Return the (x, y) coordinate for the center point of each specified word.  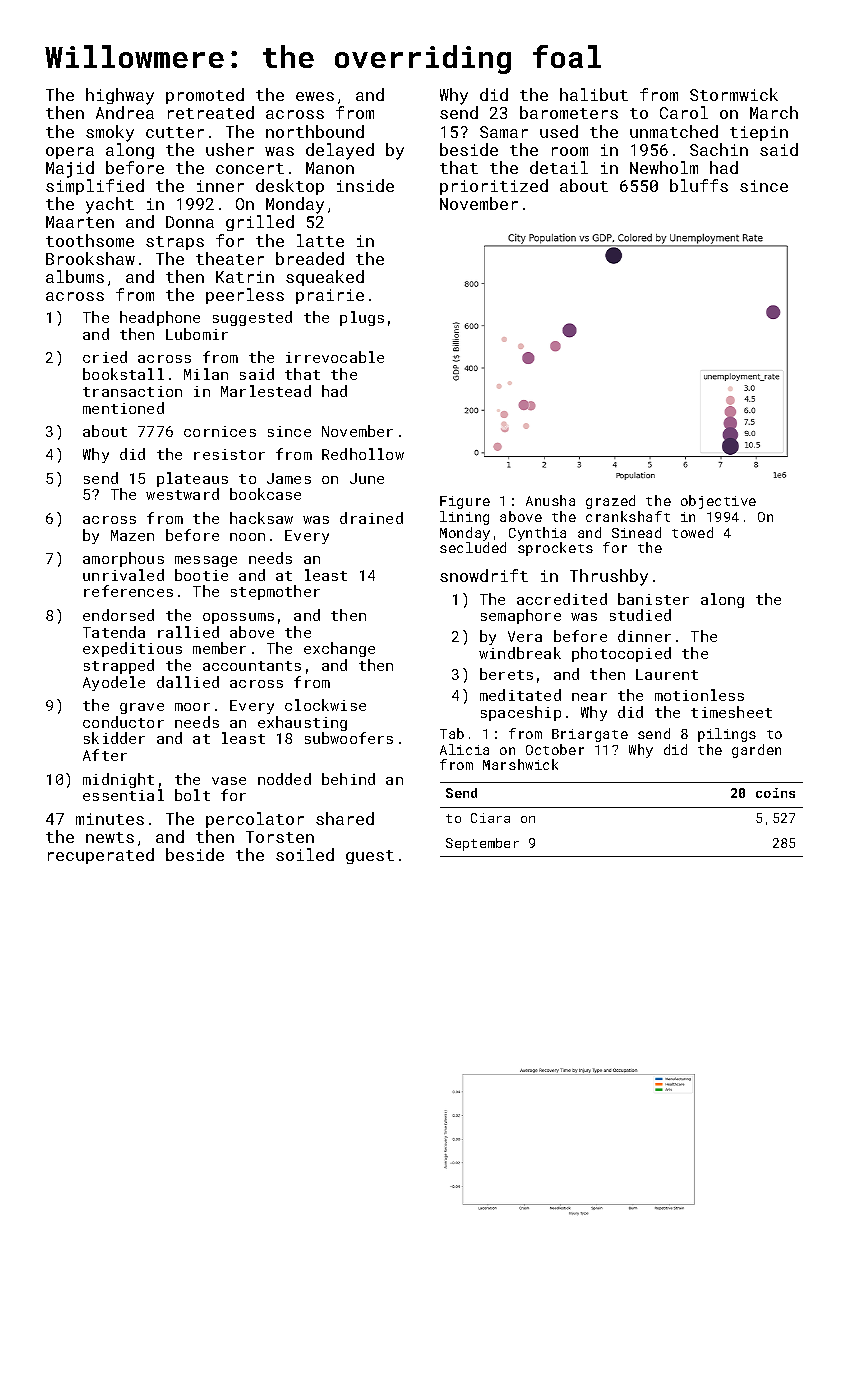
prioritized (494, 187)
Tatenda (114, 632)
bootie (201, 575)
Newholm (664, 167)
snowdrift (484, 575)
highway (120, 96)
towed (692, 532)
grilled (260, 223)
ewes (315, 96)
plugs (362, 318)
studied (640, 615)
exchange (339, 649)
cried (105, 357)
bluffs (699, 185)
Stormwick (734, 94)
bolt (192, 795)
